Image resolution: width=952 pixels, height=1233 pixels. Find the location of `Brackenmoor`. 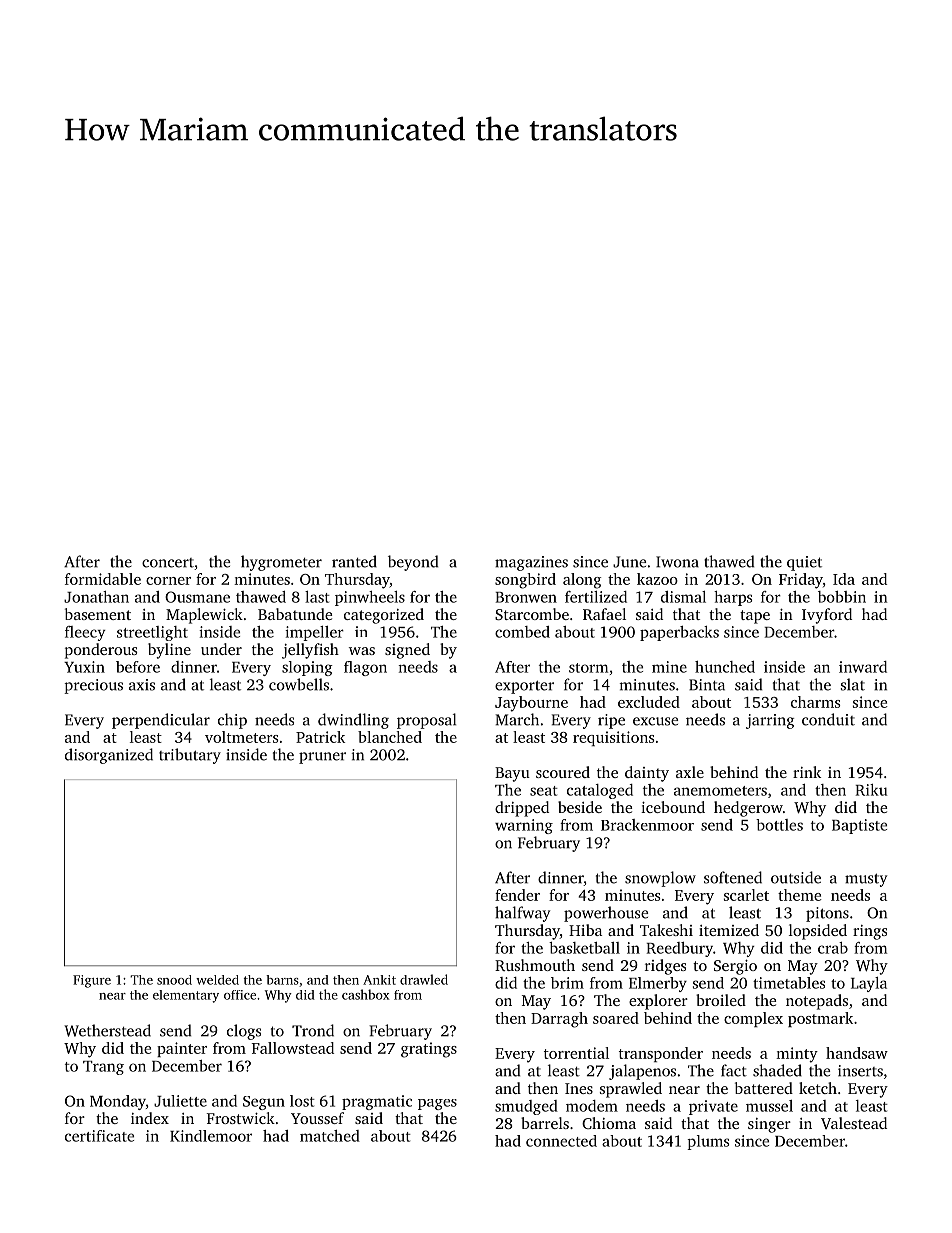

Brackenmoor is located at coordinates (647, 825).
